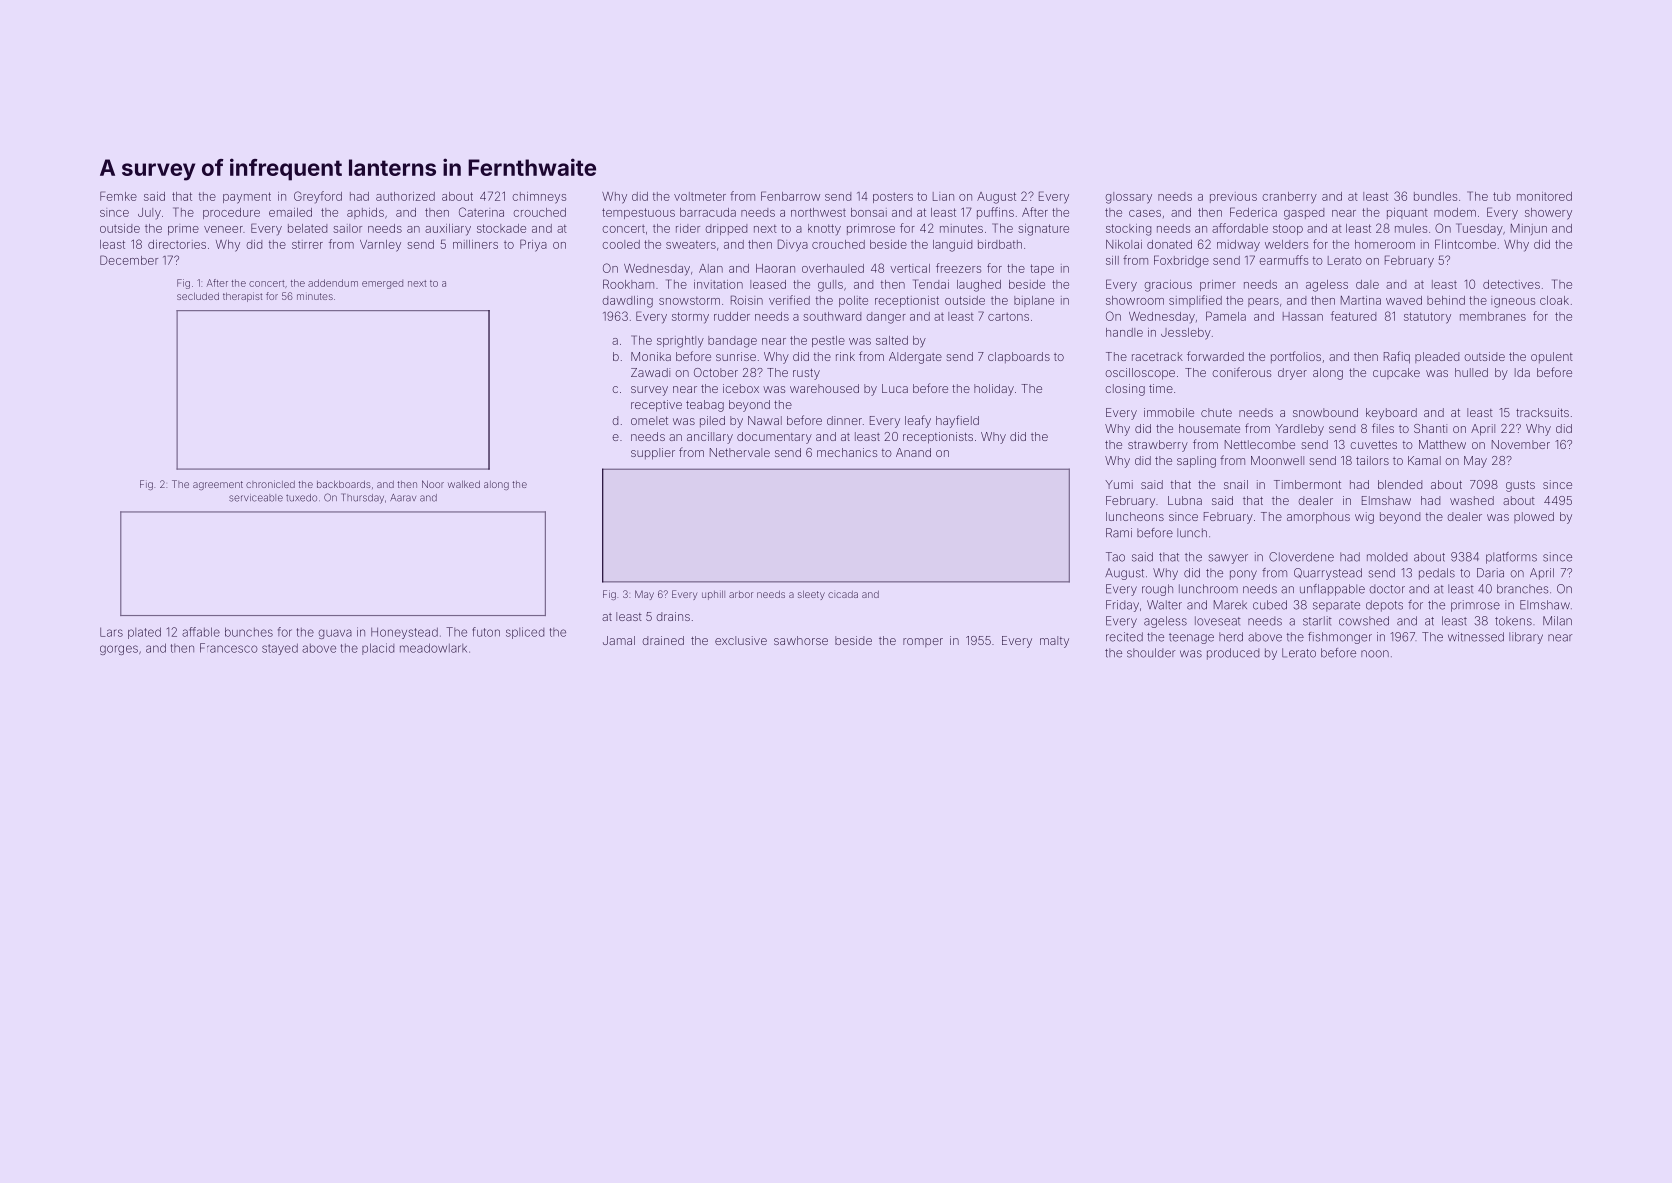 This screenshot has width=1672, height=1183. What do you see at coordinates (1233, 654) in the screenshot?
I see `produced` at bounding box center [1233, 654].
